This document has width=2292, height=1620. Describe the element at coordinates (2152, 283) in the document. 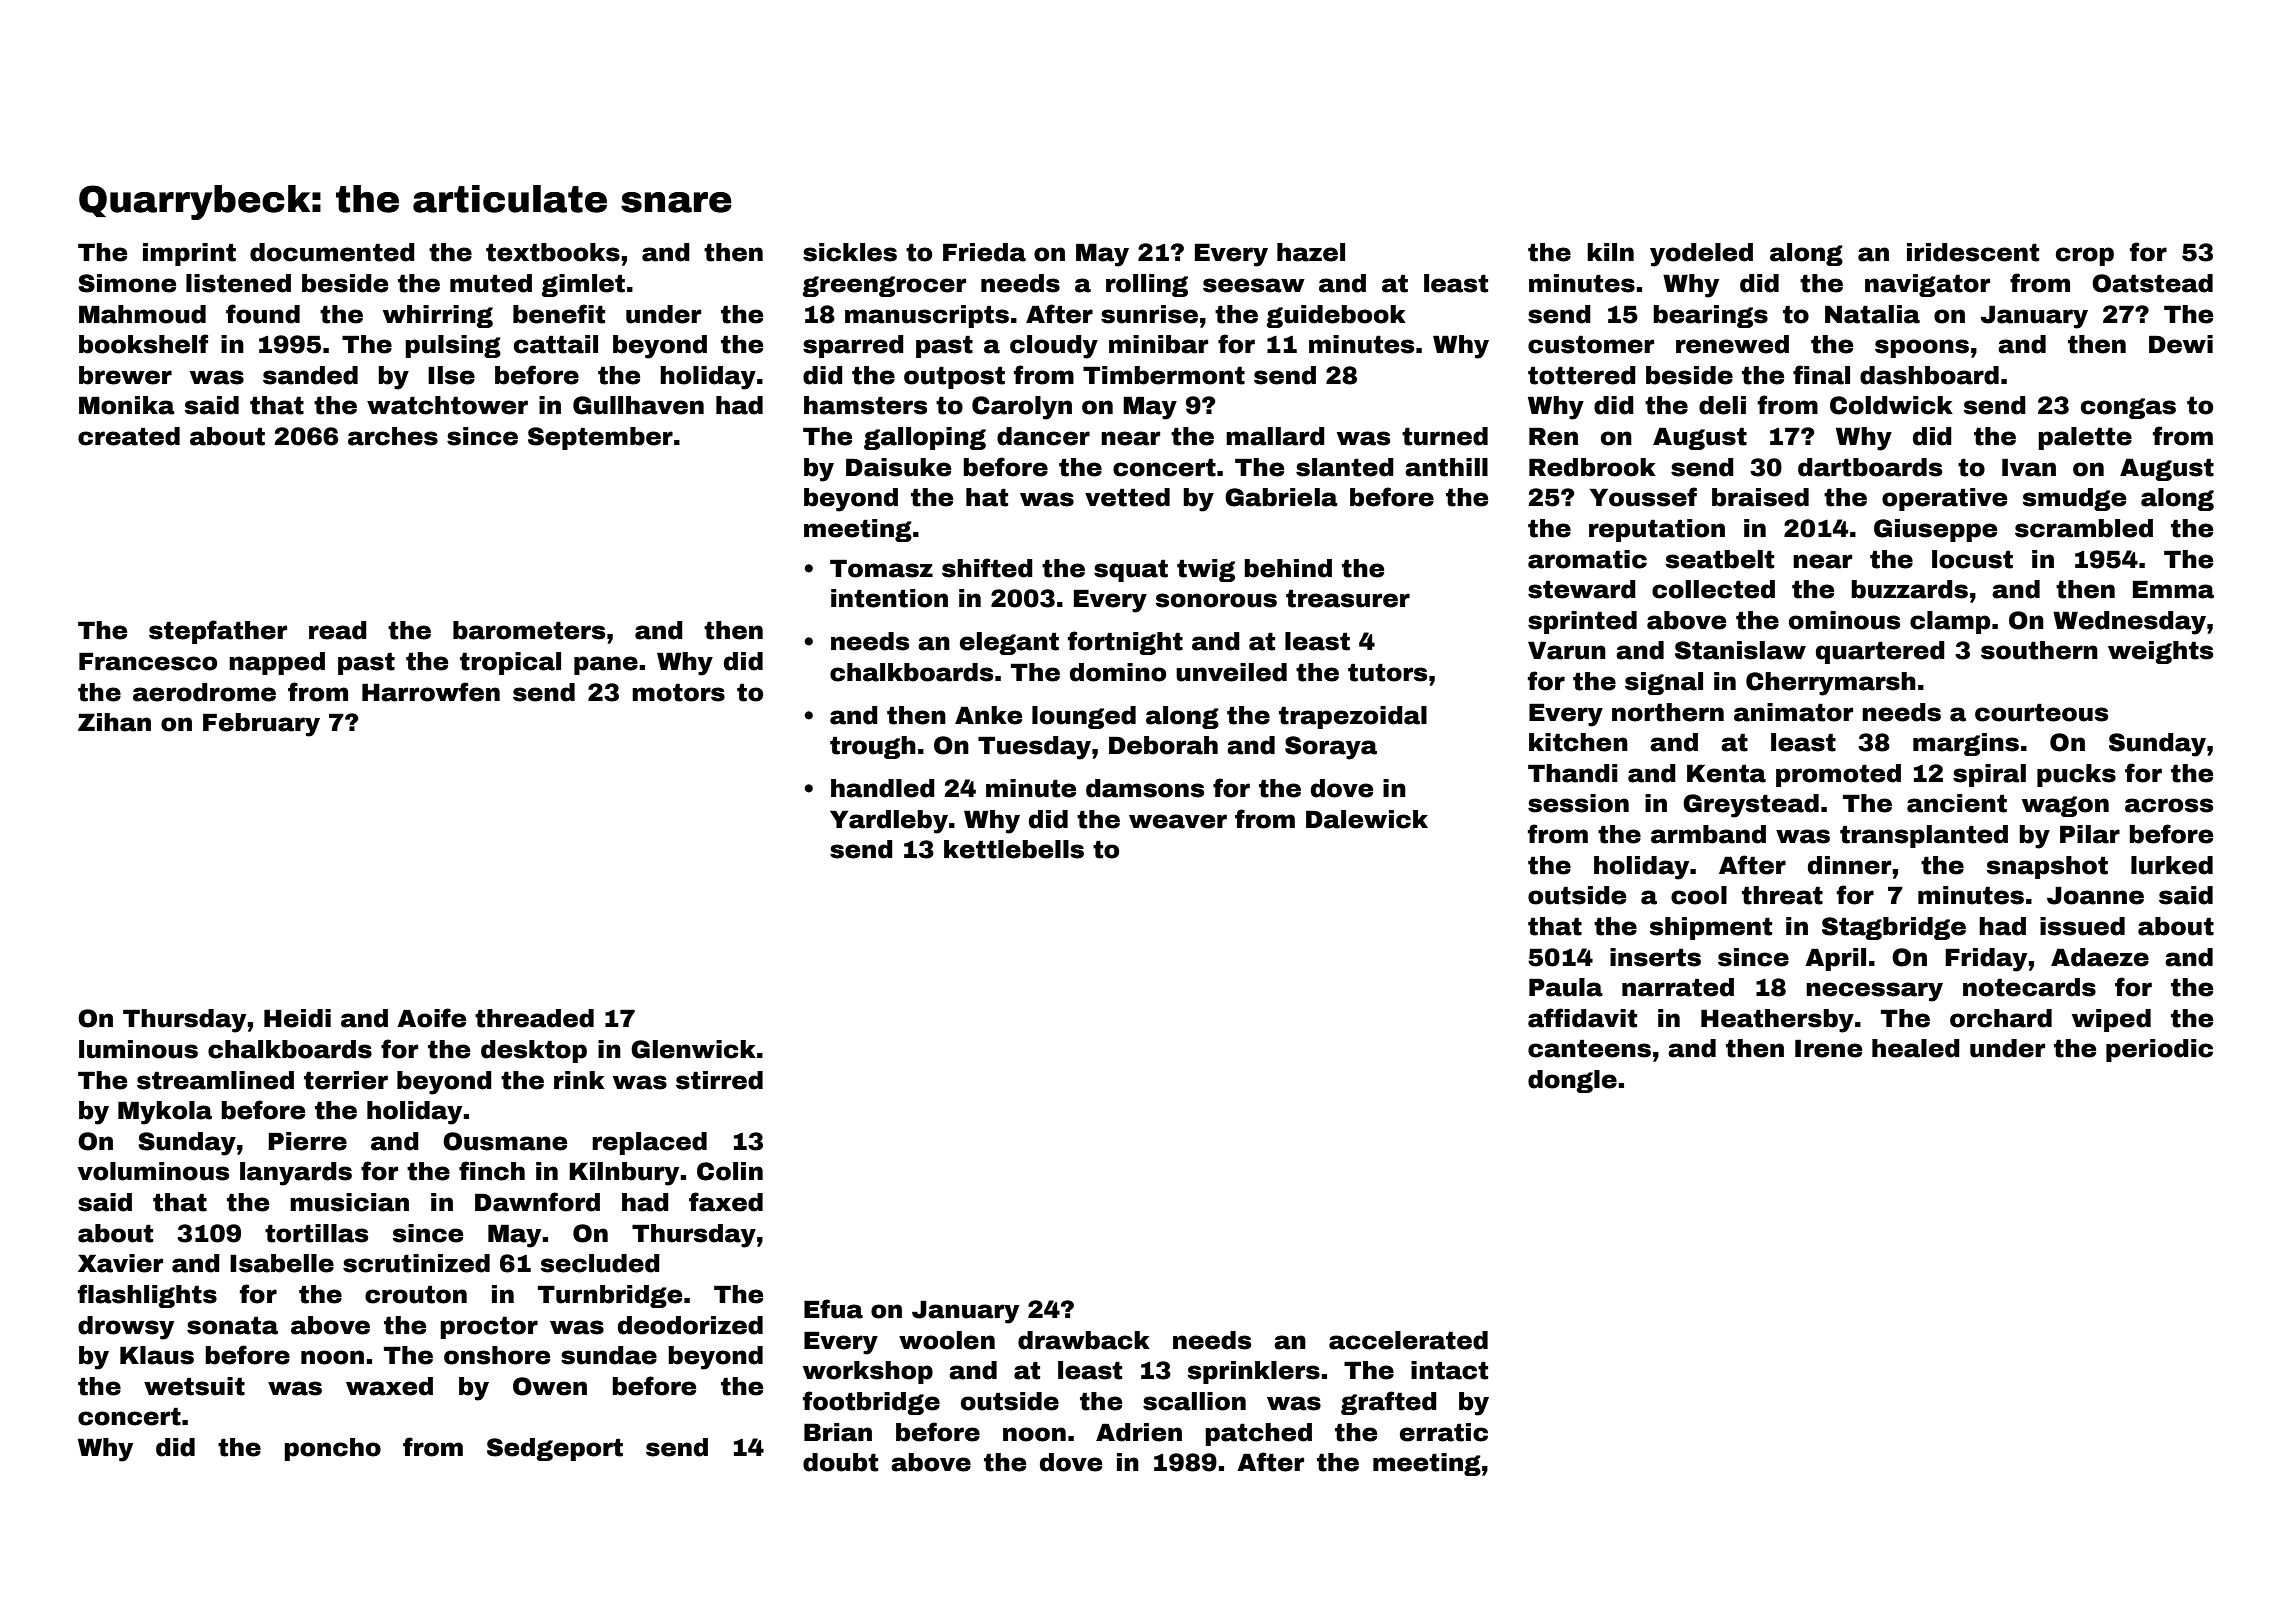

I see `Oatstead` at that location.
